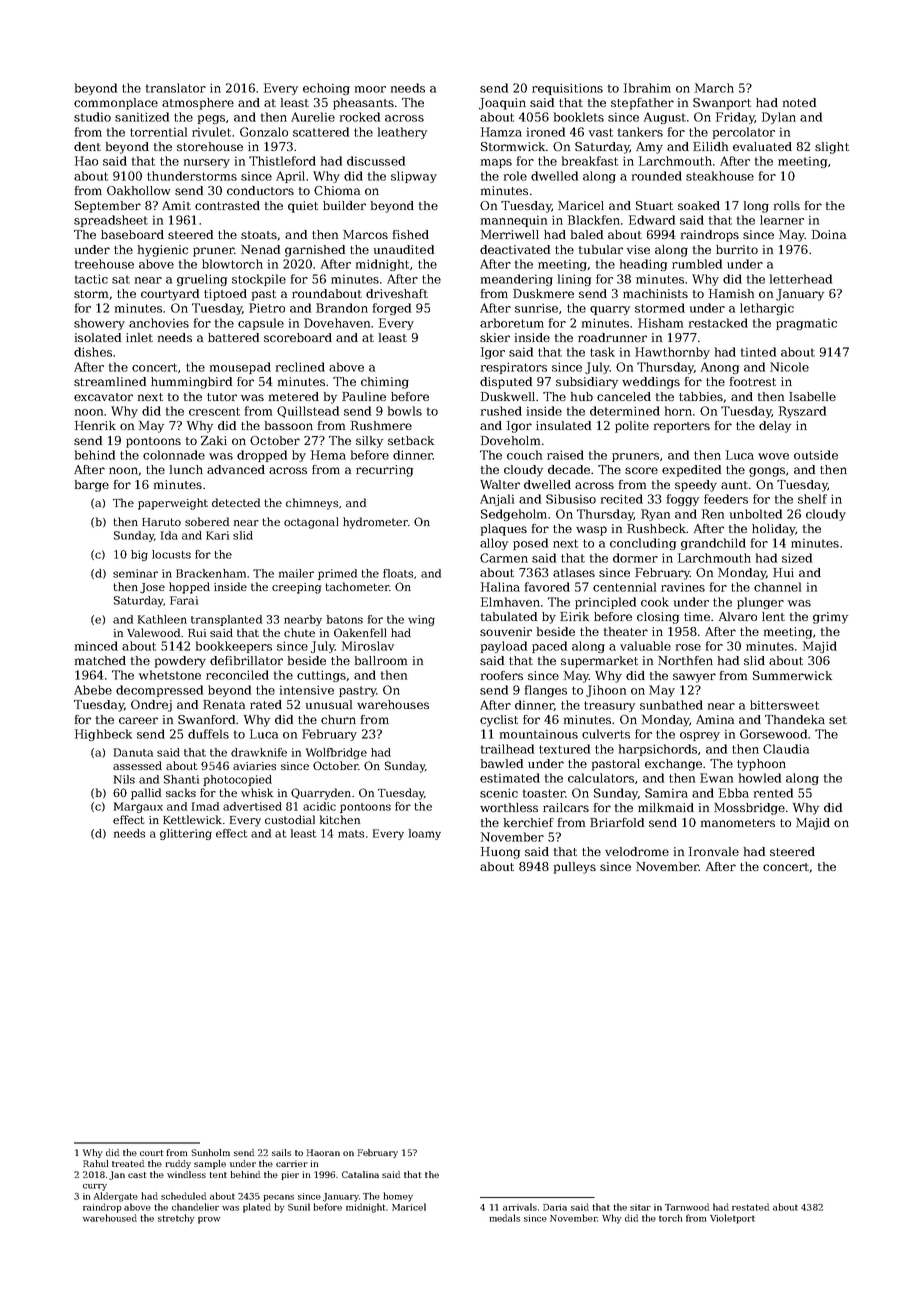  I want to click on prow, so click(209, 1220).
